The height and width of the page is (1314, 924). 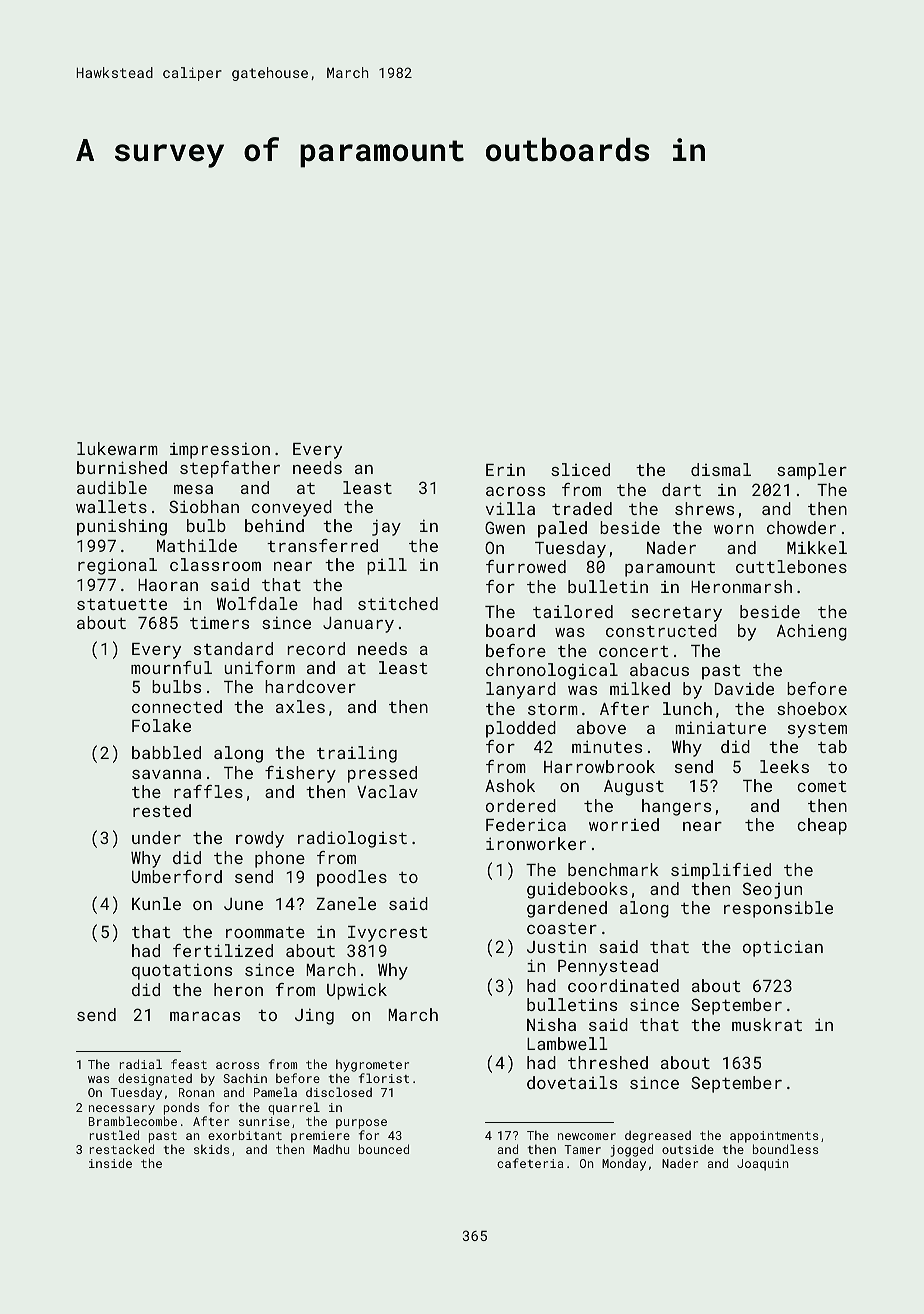 What do you see at coordinates (156, 903) in the page?
I see `Kunle` at bounding box center [156, 903].
